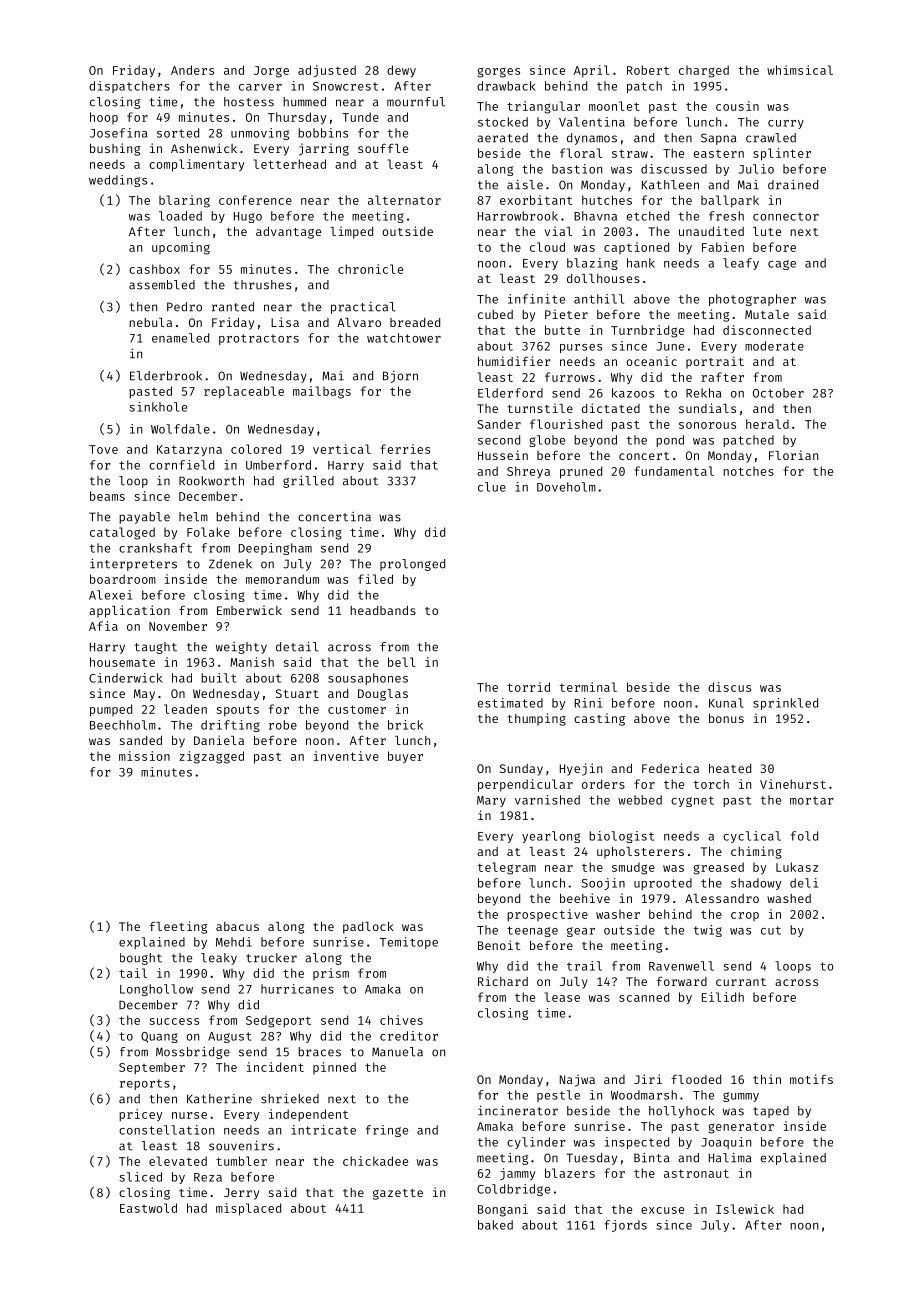 This screenshot has height=1308, width=924. I want to click on inventive, so click(346, 756).
